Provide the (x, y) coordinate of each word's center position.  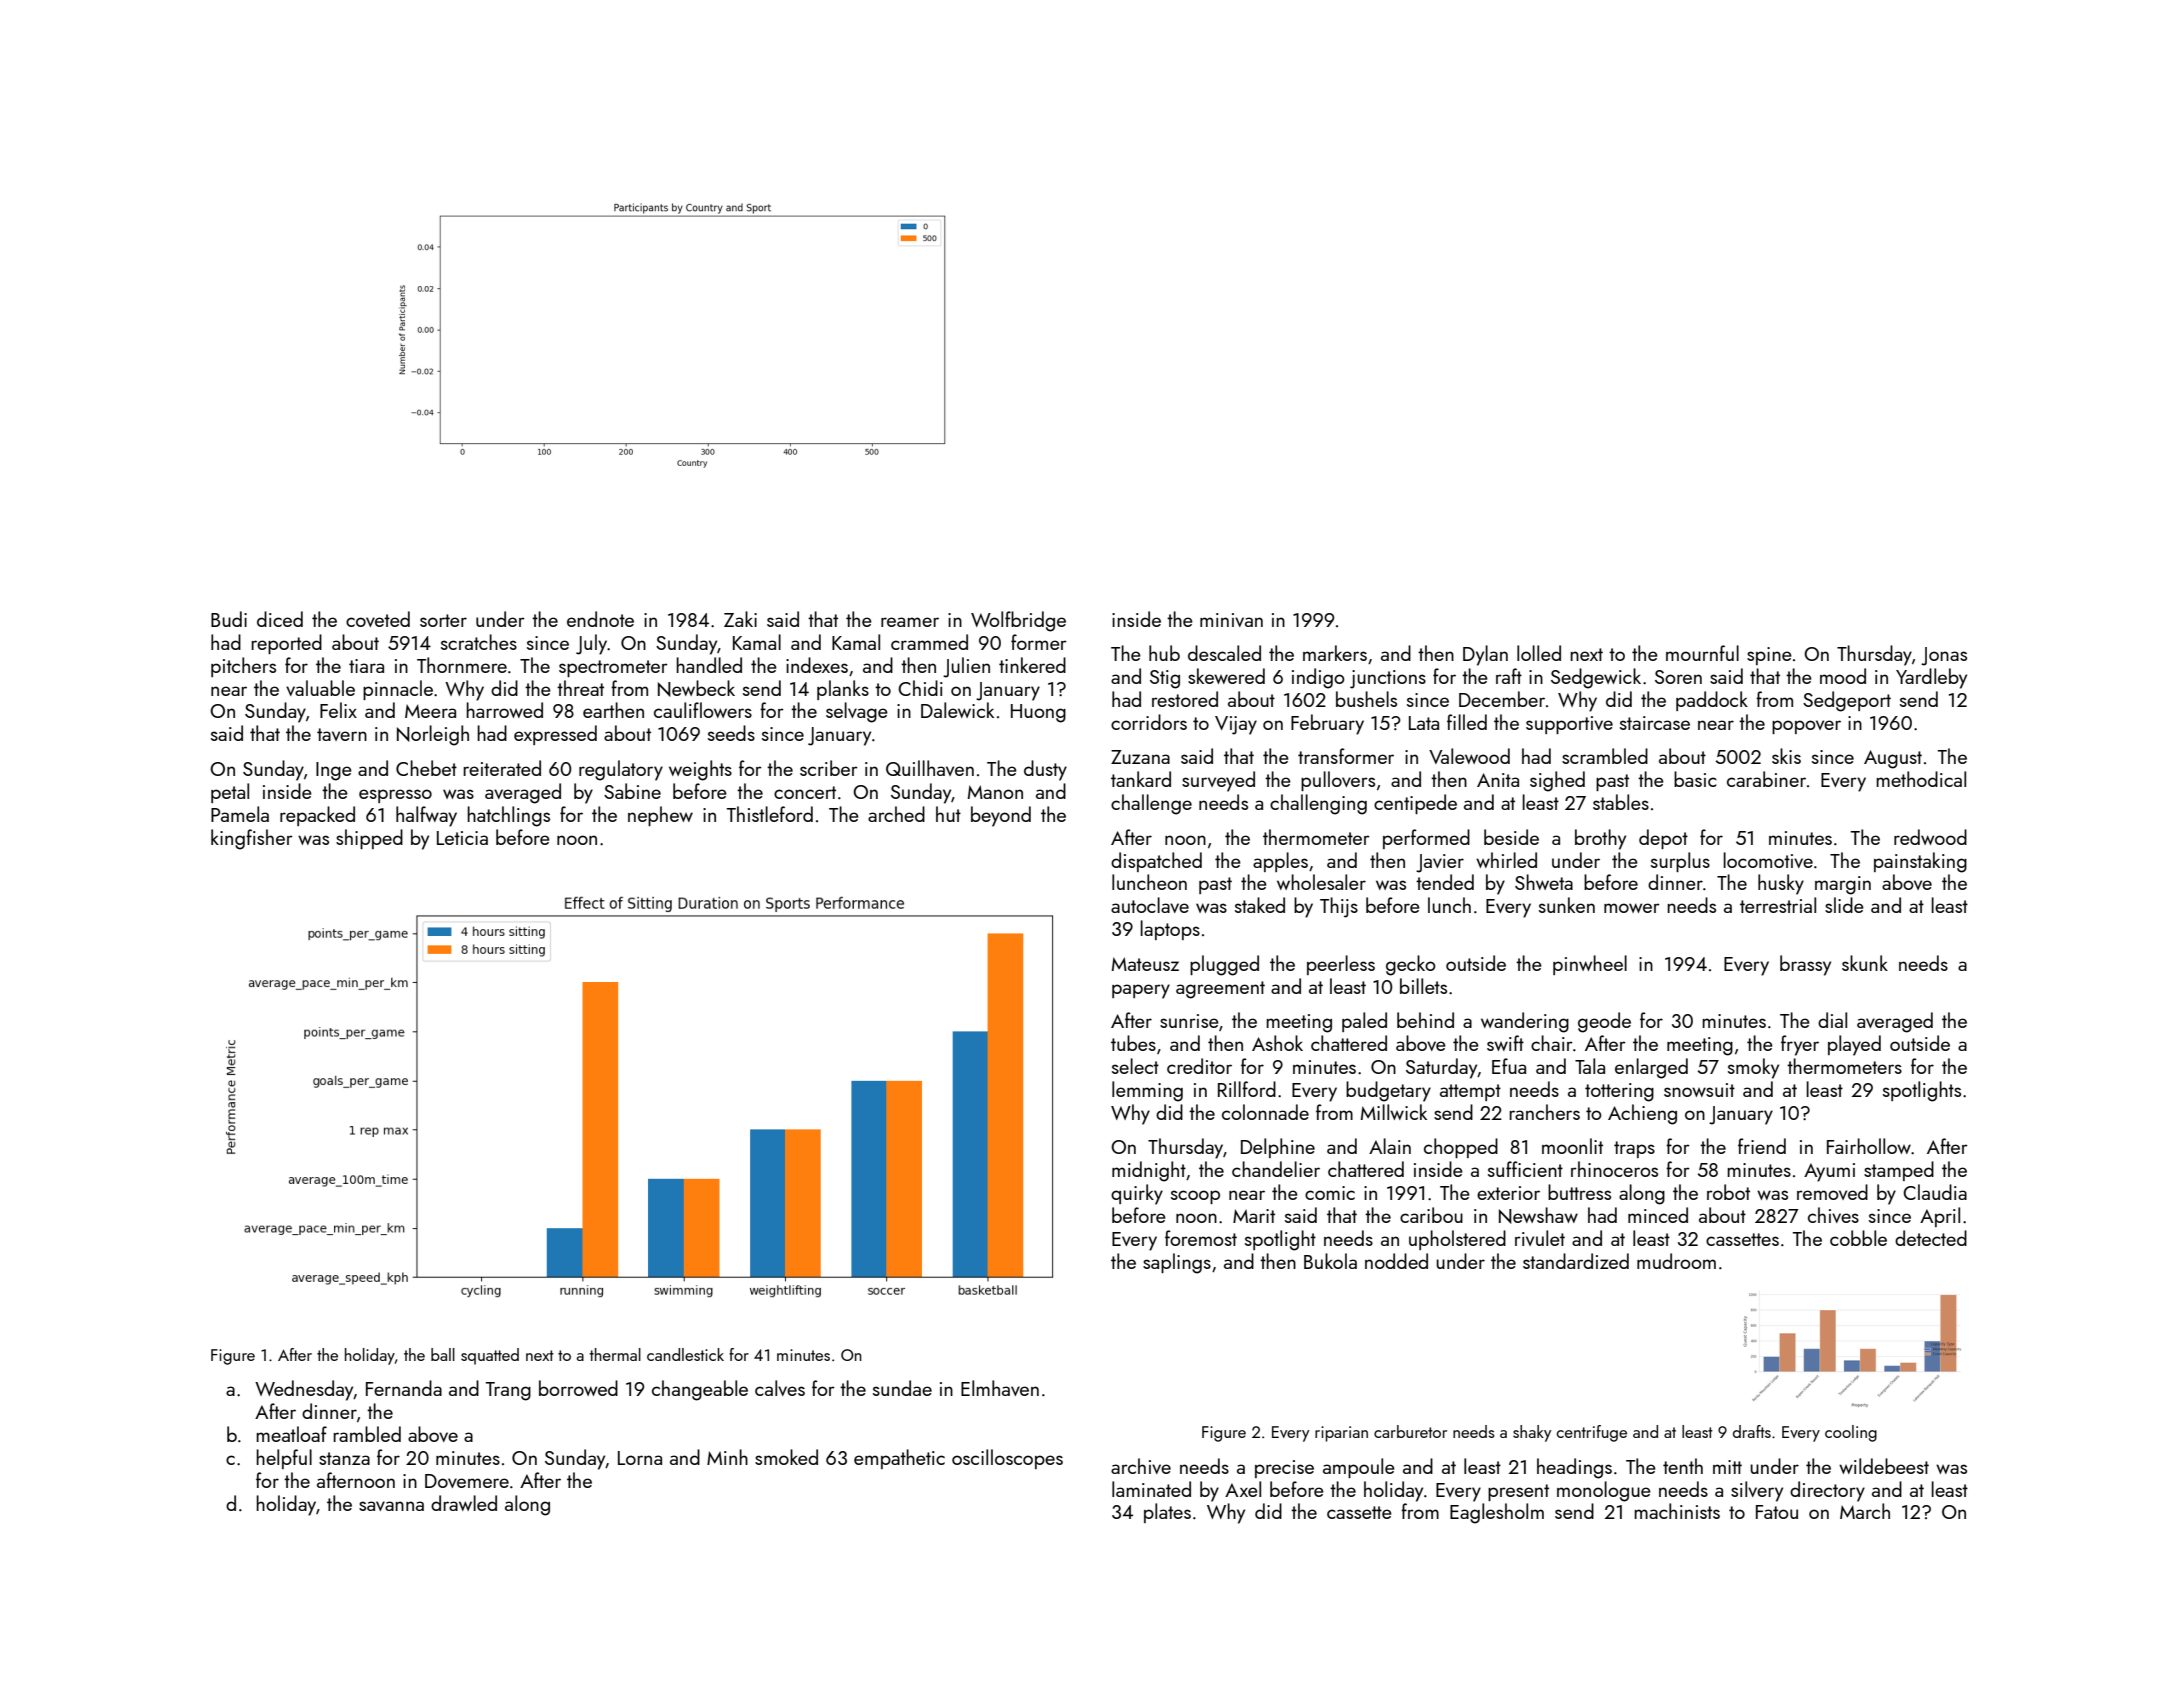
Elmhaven (1000, 1388)
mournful (1702, 653)
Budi (229, 619)
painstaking (1920, 862)
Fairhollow (1869, 1146)
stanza (344, 1458)
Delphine (1278, 1148)
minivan (1231, 620)
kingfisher (252, 839)
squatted (490, 1356)
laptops (1170, 930)
